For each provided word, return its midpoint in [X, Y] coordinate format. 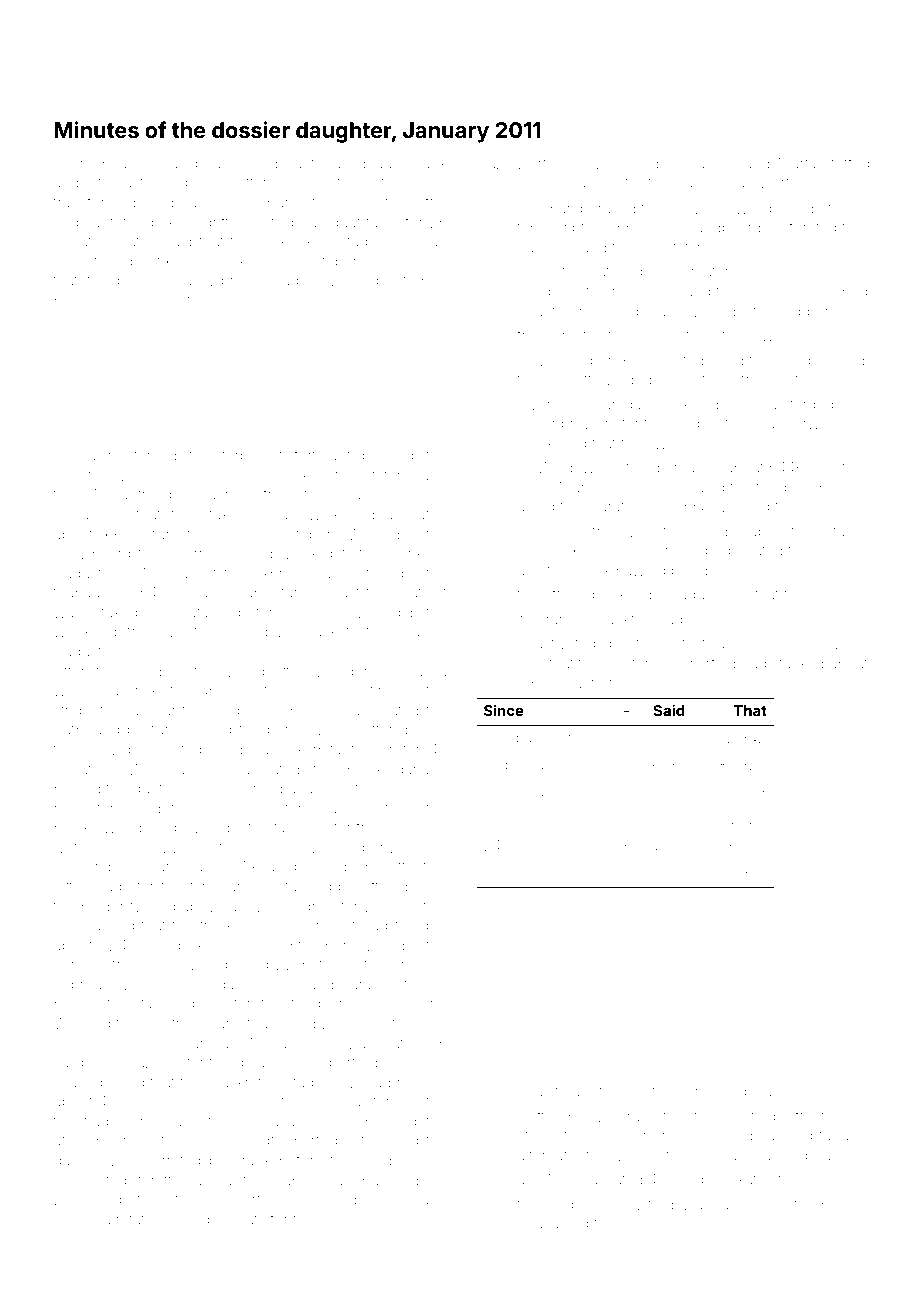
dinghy [259, 1064]
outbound [86, 729]
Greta [501, 872]
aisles [669, 845]
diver [534, 404]
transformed [95, 202]
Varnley [669, 739]
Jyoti [663, 249]
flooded [420, 925]
